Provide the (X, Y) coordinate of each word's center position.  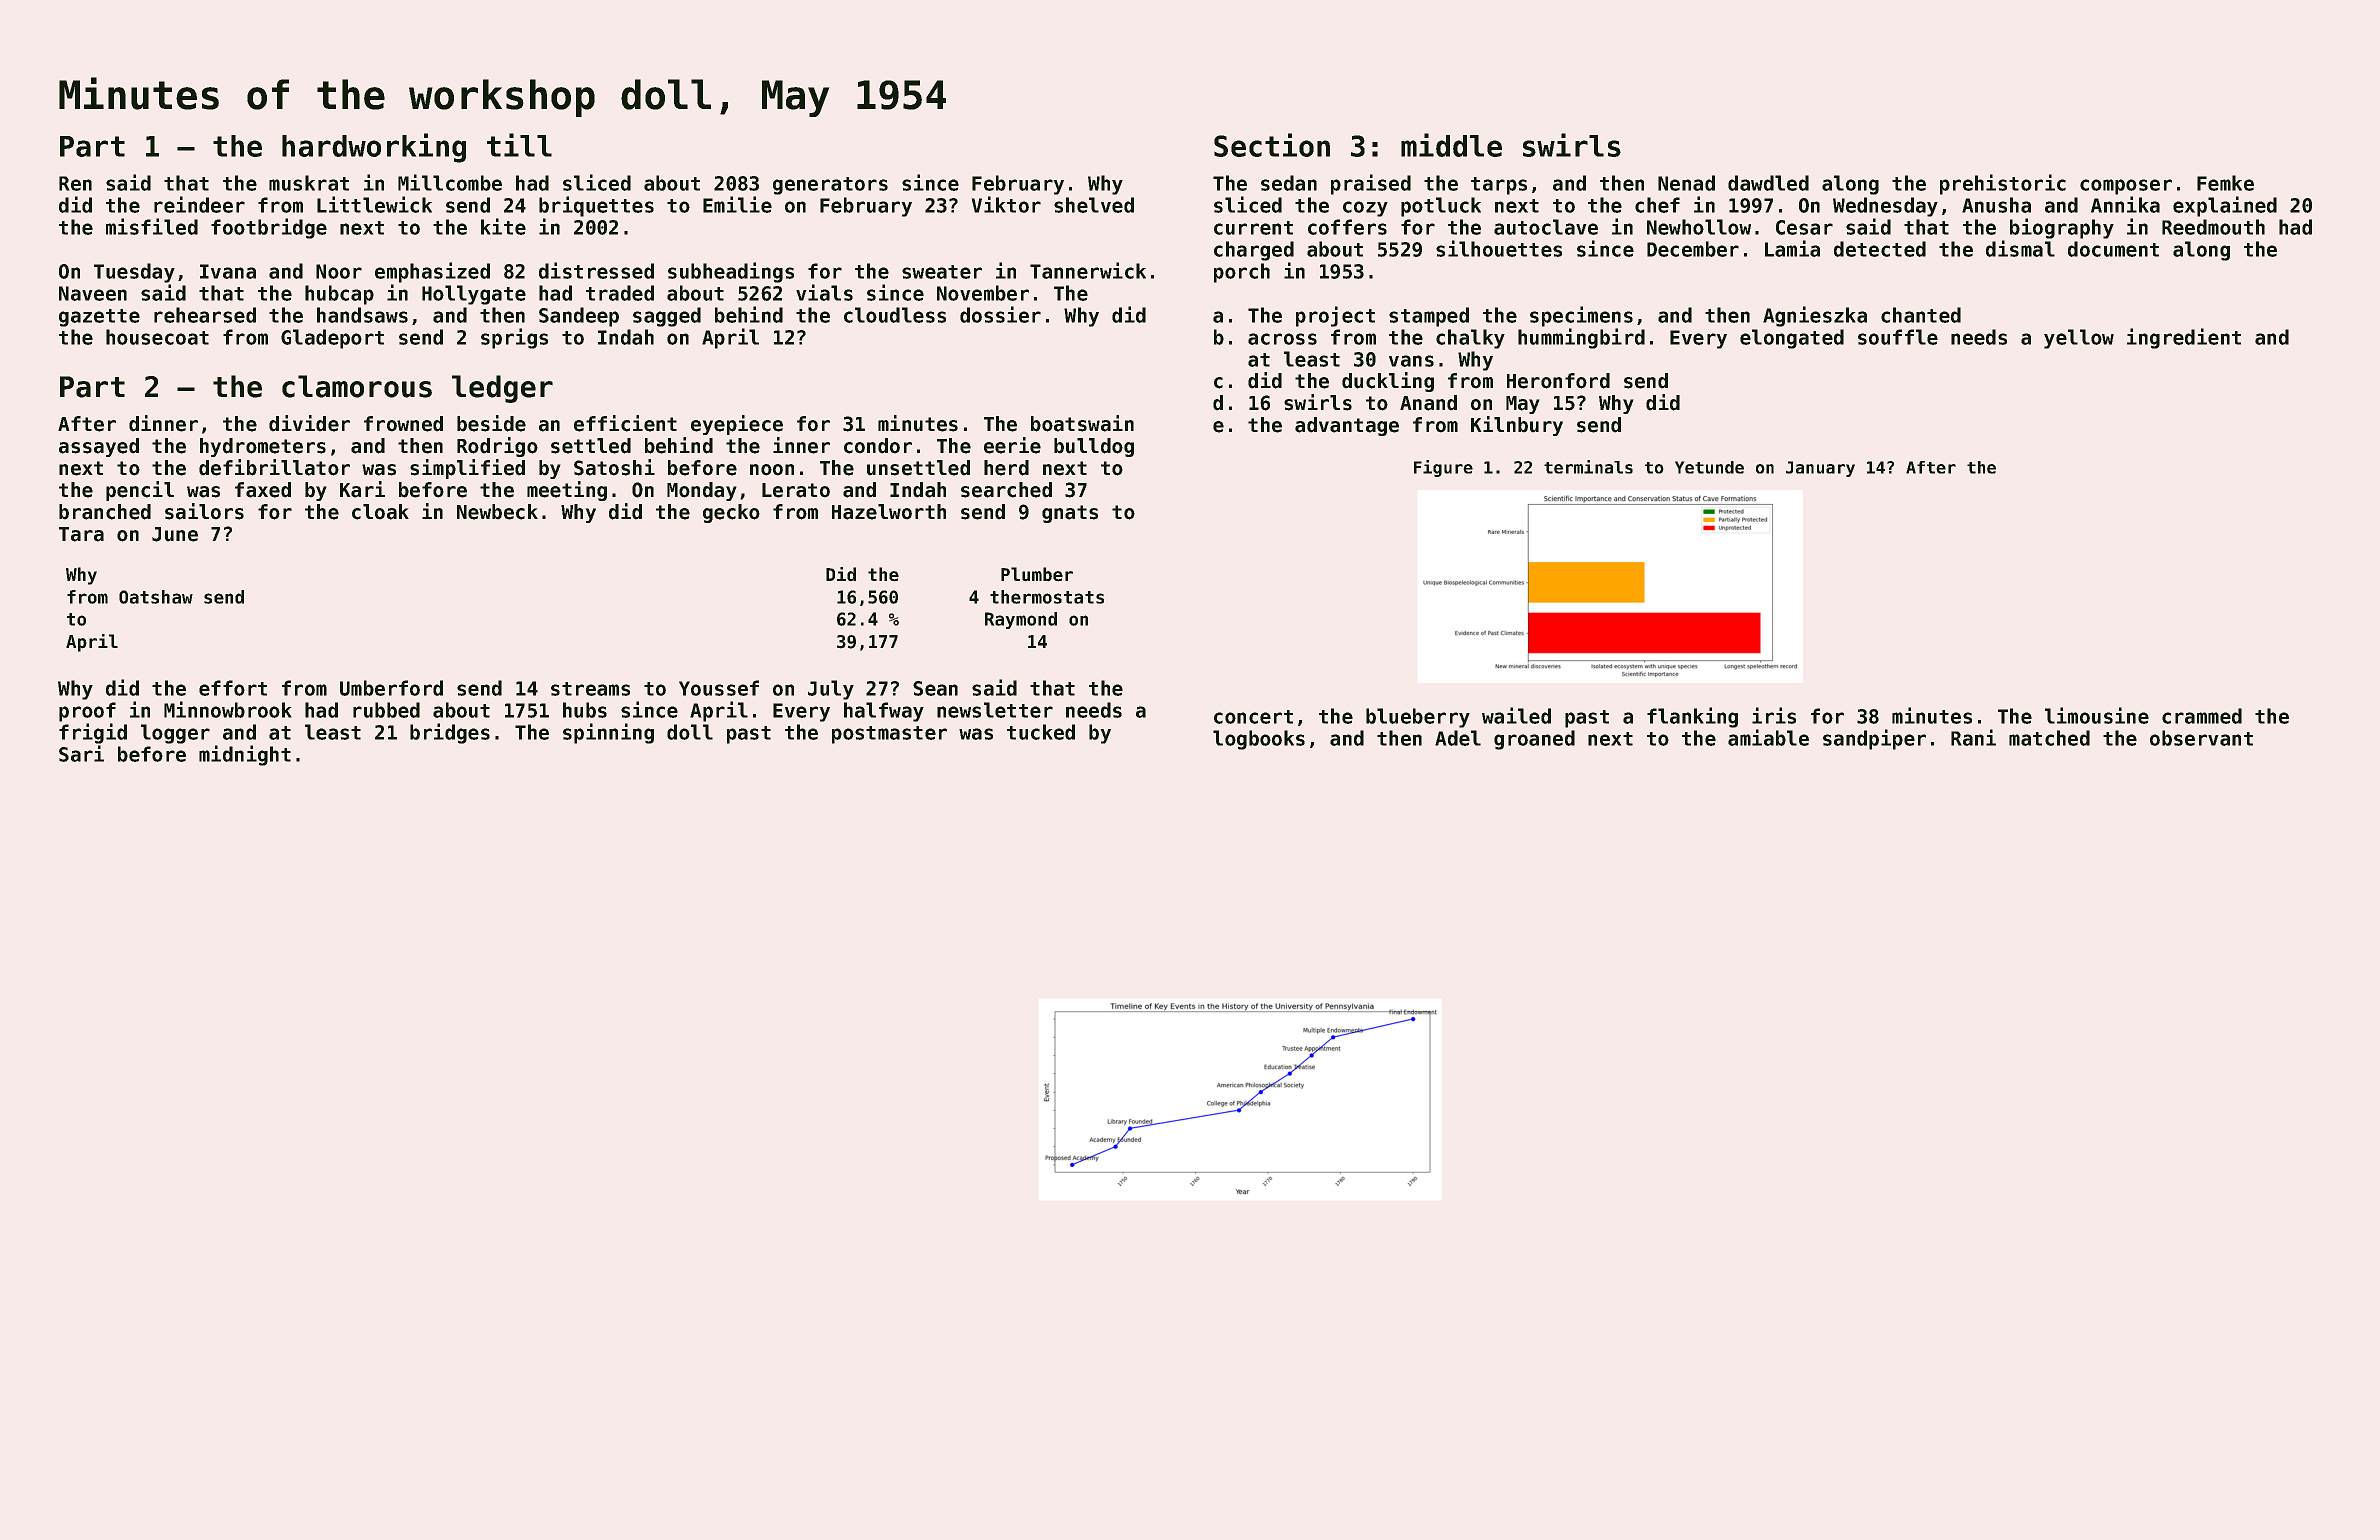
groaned (1534, 740)
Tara (81, 534)
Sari (81, 753)
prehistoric (2003, 184)
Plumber (1037, 574)
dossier (1000, 314)
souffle (1898, 337)
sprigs (514, 338)
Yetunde (1709, 467)
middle (1451, 145)
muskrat (309, 183)
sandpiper (1874, 739)
